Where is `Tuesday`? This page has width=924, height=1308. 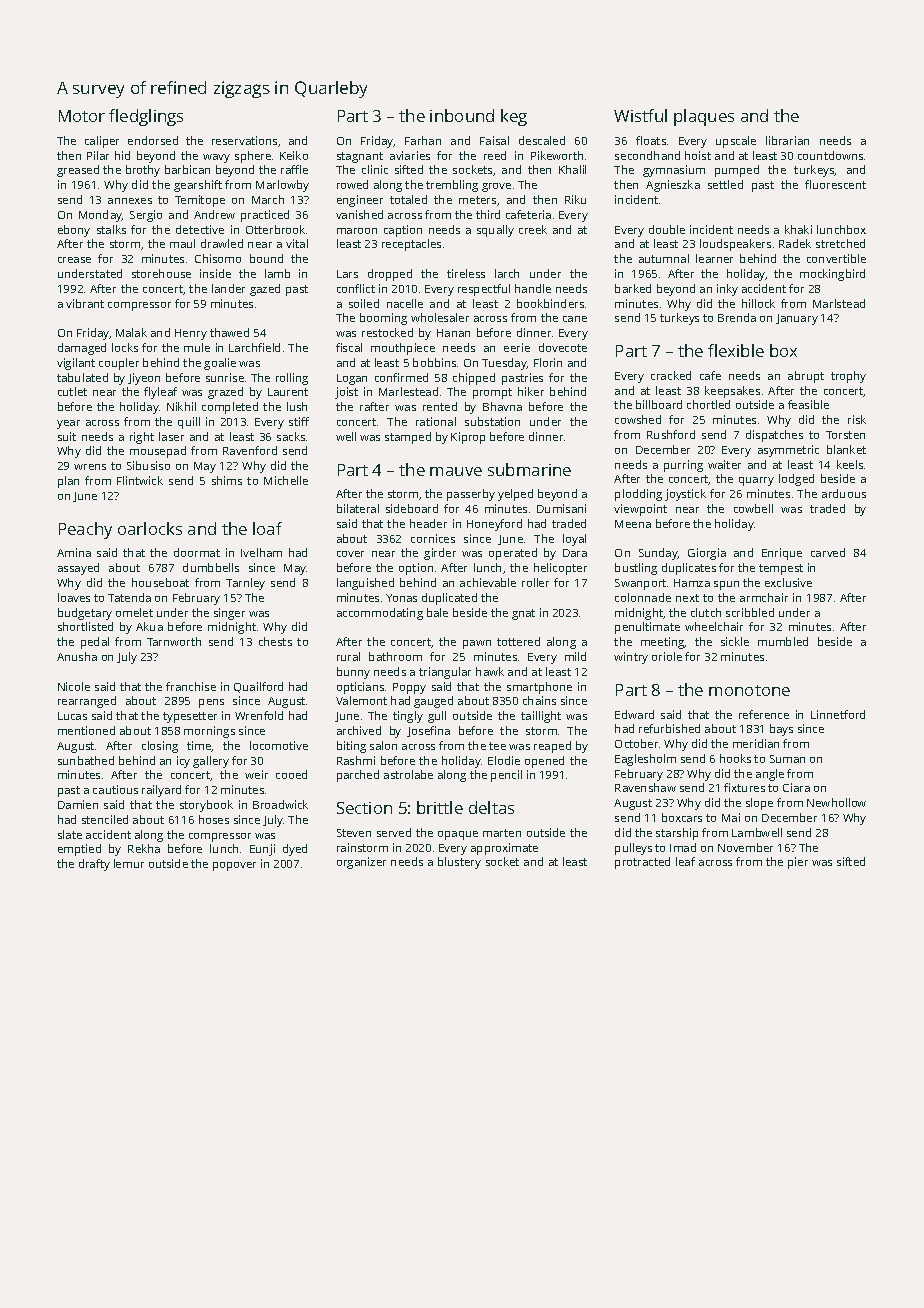
Tuesday is located at coordinates (504, 364).
